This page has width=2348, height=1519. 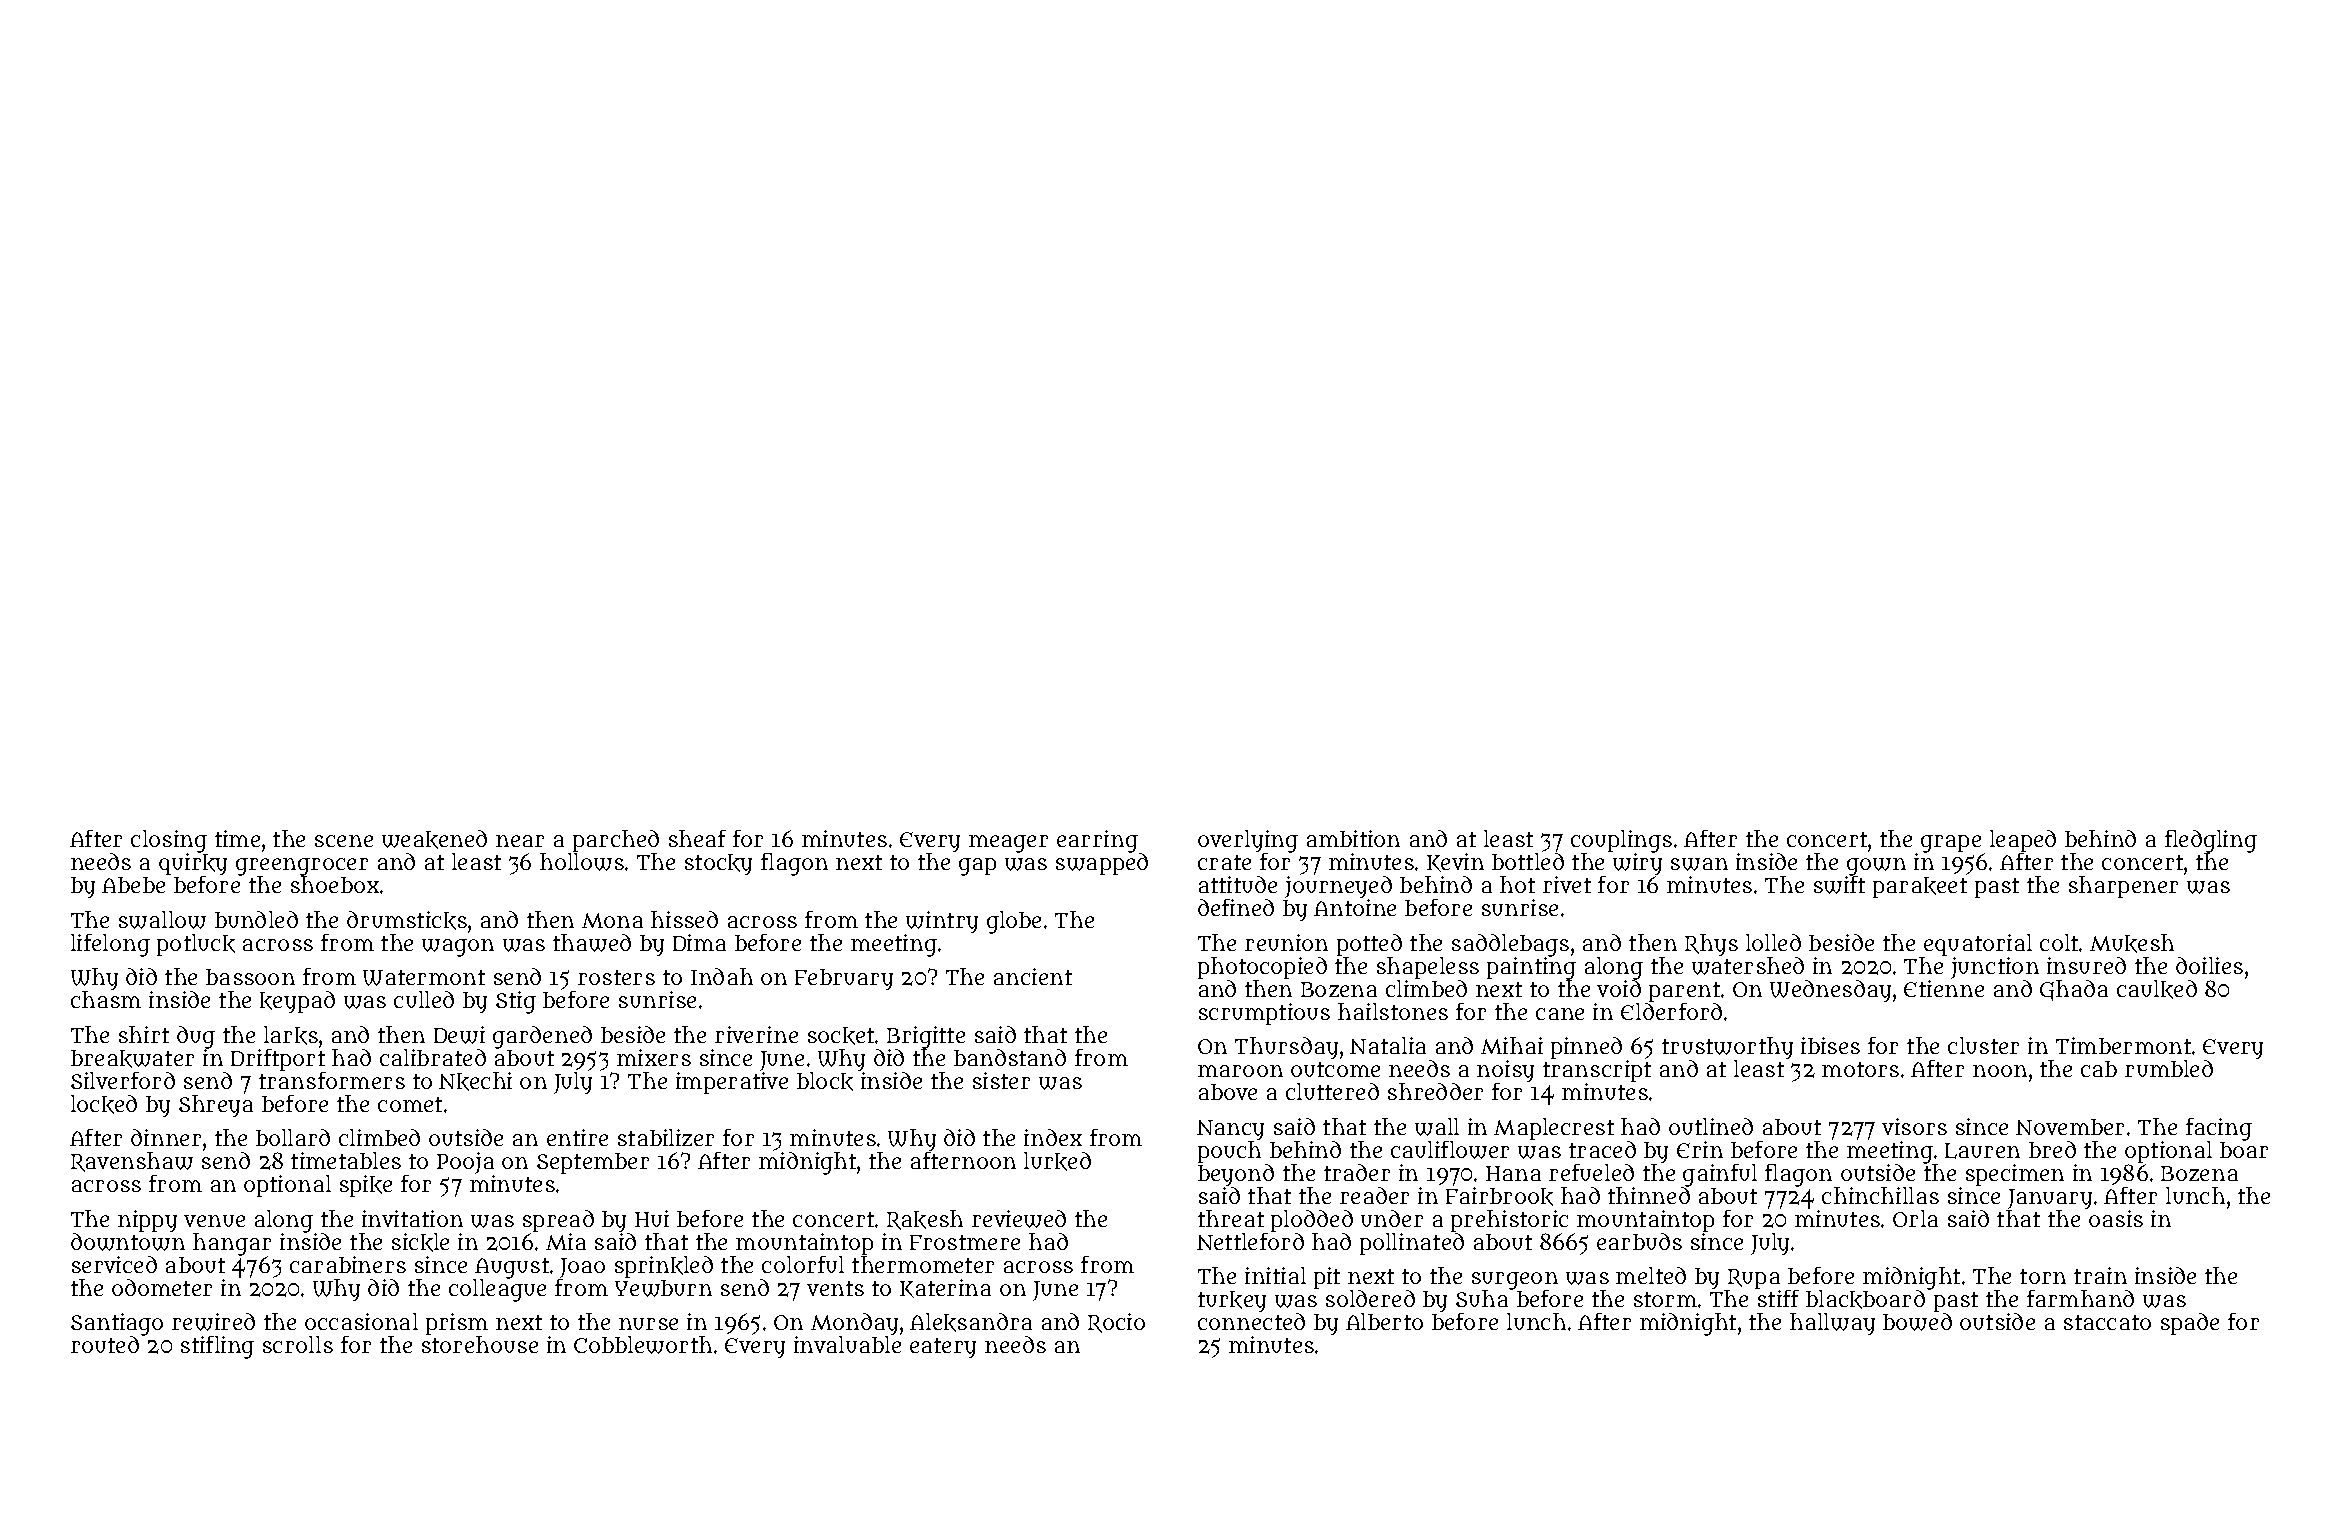 I want to click on scrolls, so click(x=298, y=1344).
